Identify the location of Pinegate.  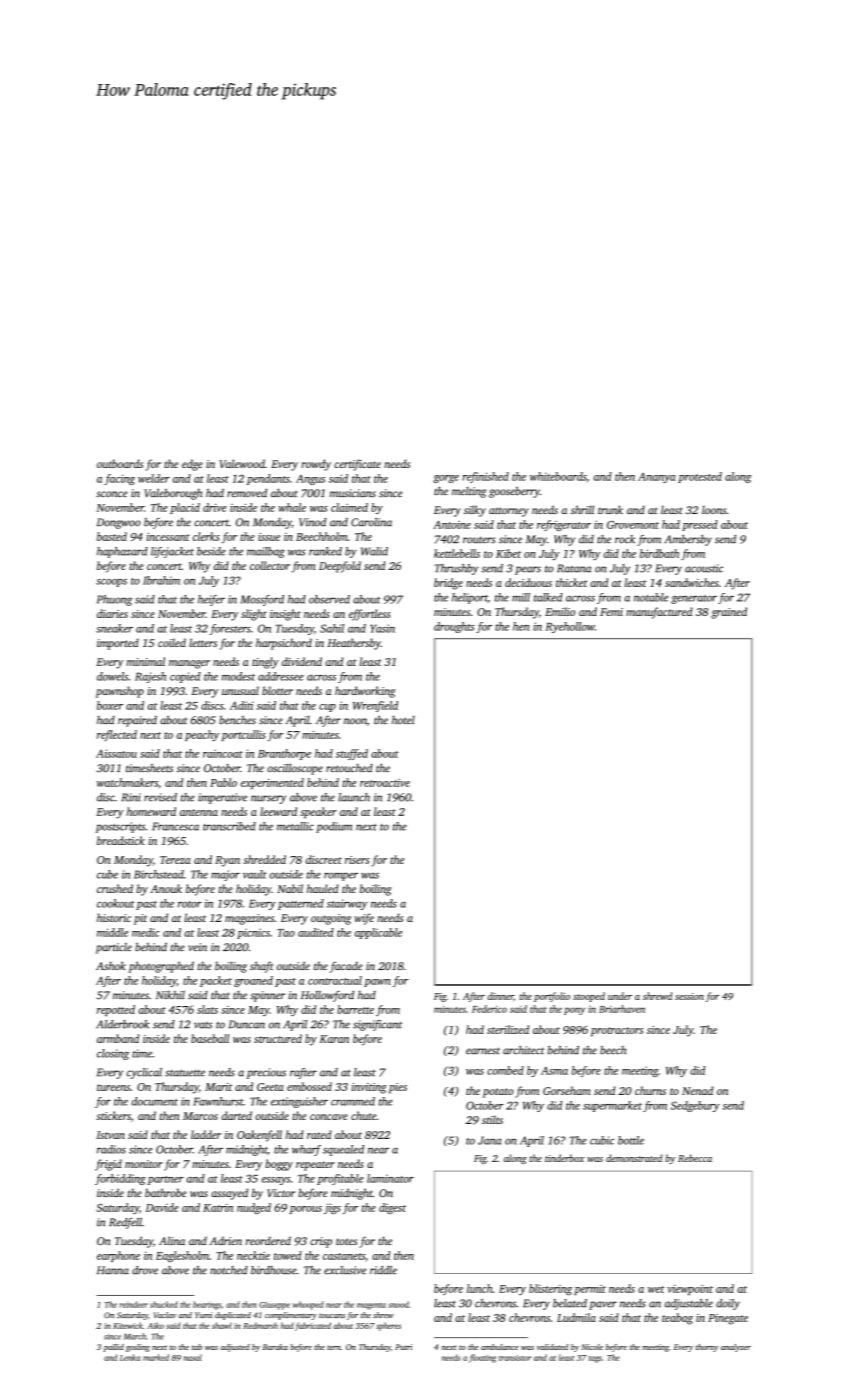
(728, 1319).
